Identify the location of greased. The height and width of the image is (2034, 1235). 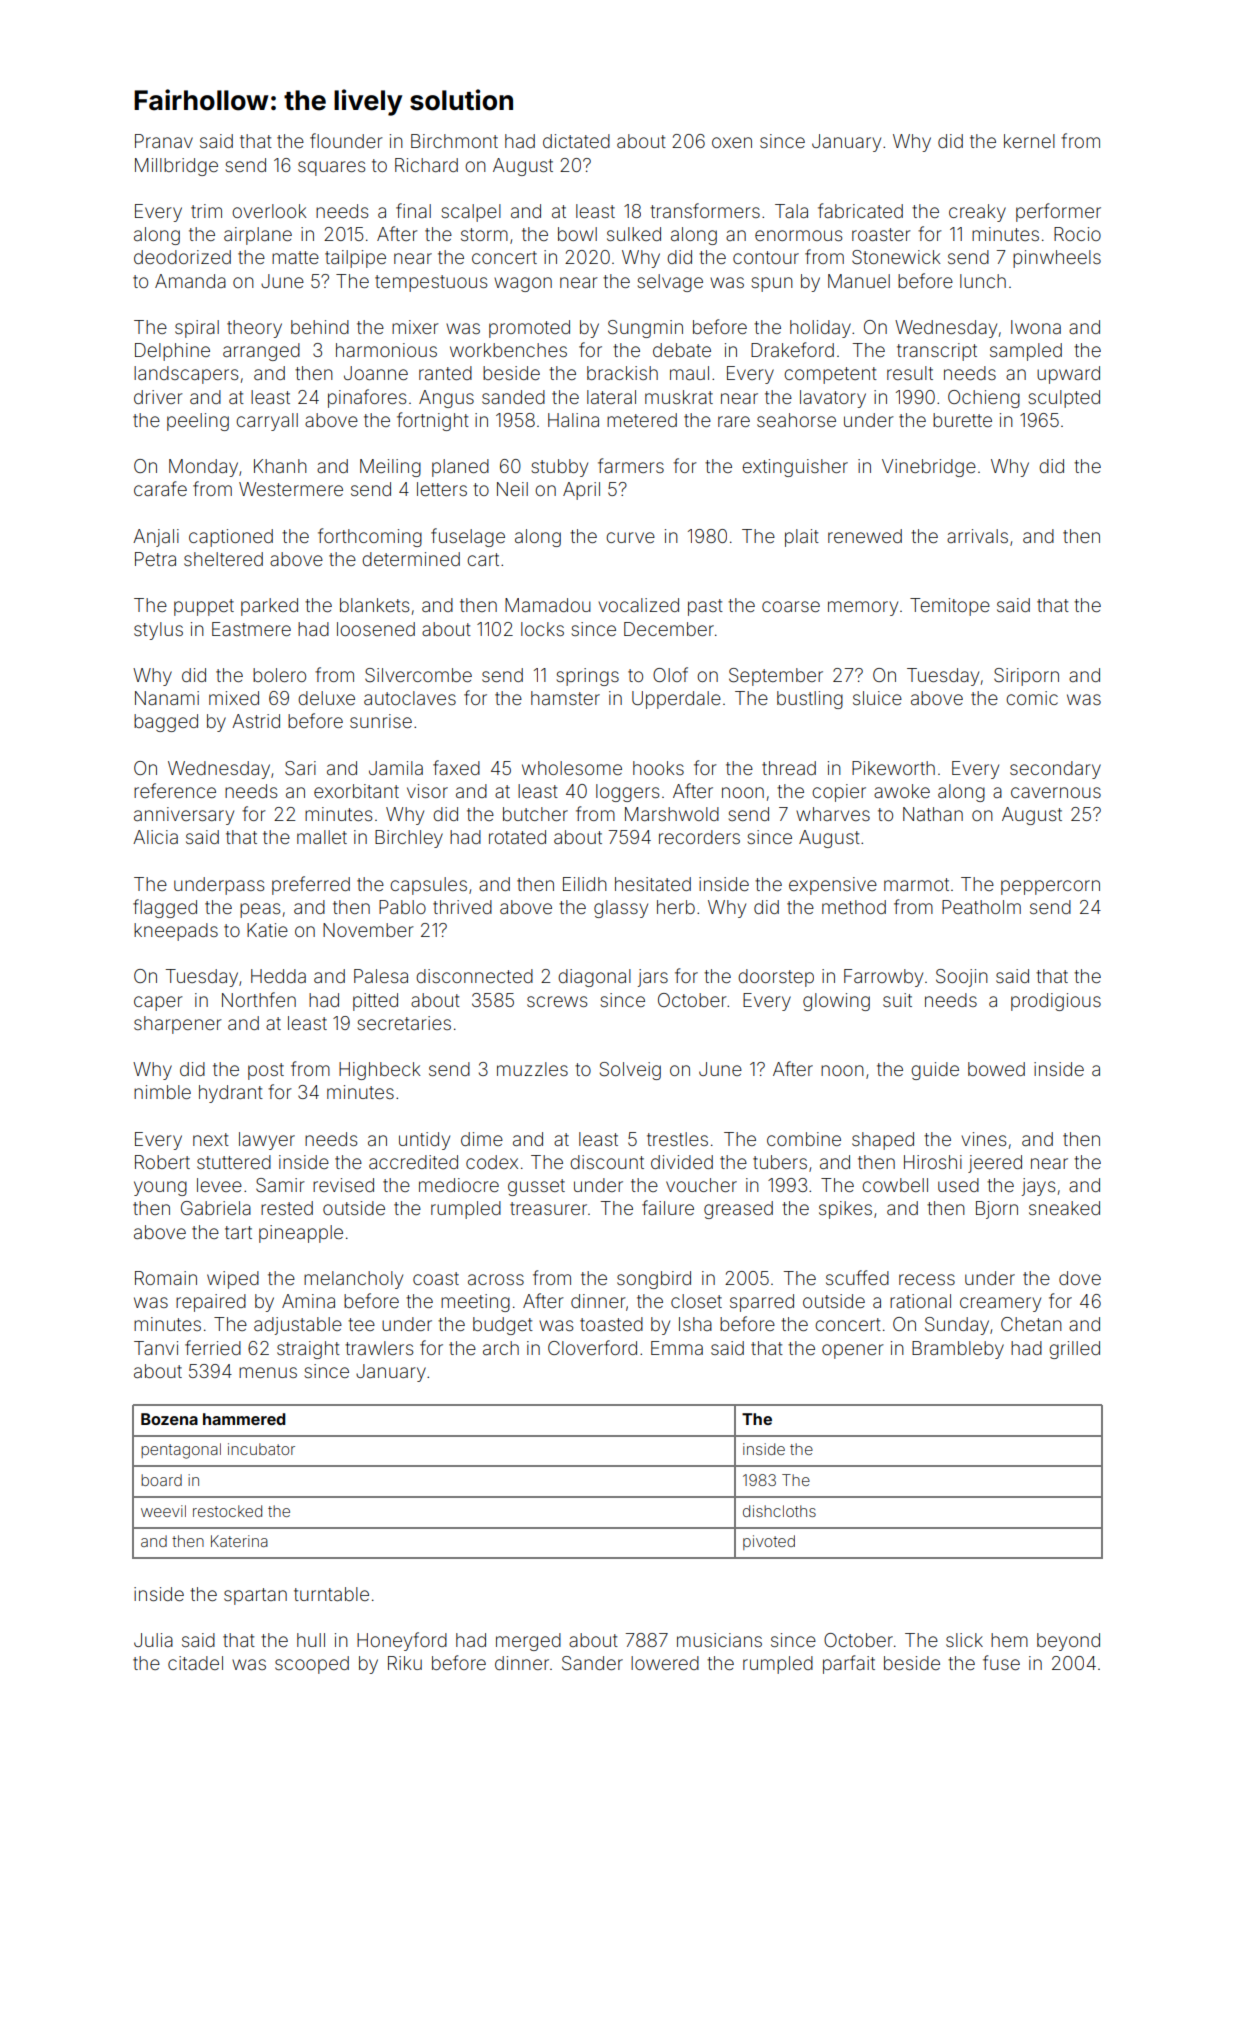
(738, 1210).
